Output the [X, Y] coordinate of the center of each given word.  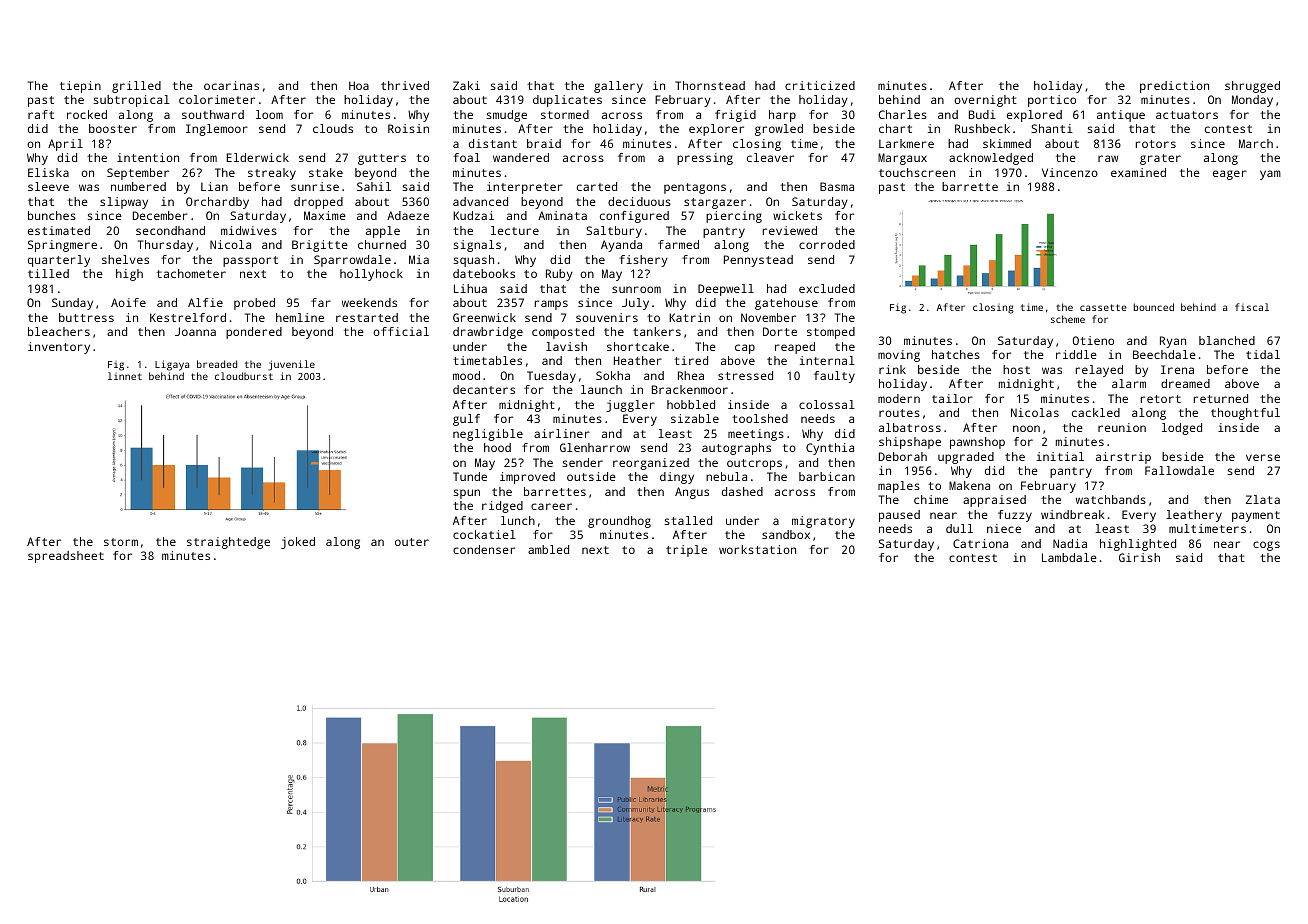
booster [113, 128]
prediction [1174, 87]
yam [1270, 175]
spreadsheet [66, 557]
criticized [820, 85]
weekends [369, 302]
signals [477, 246]
